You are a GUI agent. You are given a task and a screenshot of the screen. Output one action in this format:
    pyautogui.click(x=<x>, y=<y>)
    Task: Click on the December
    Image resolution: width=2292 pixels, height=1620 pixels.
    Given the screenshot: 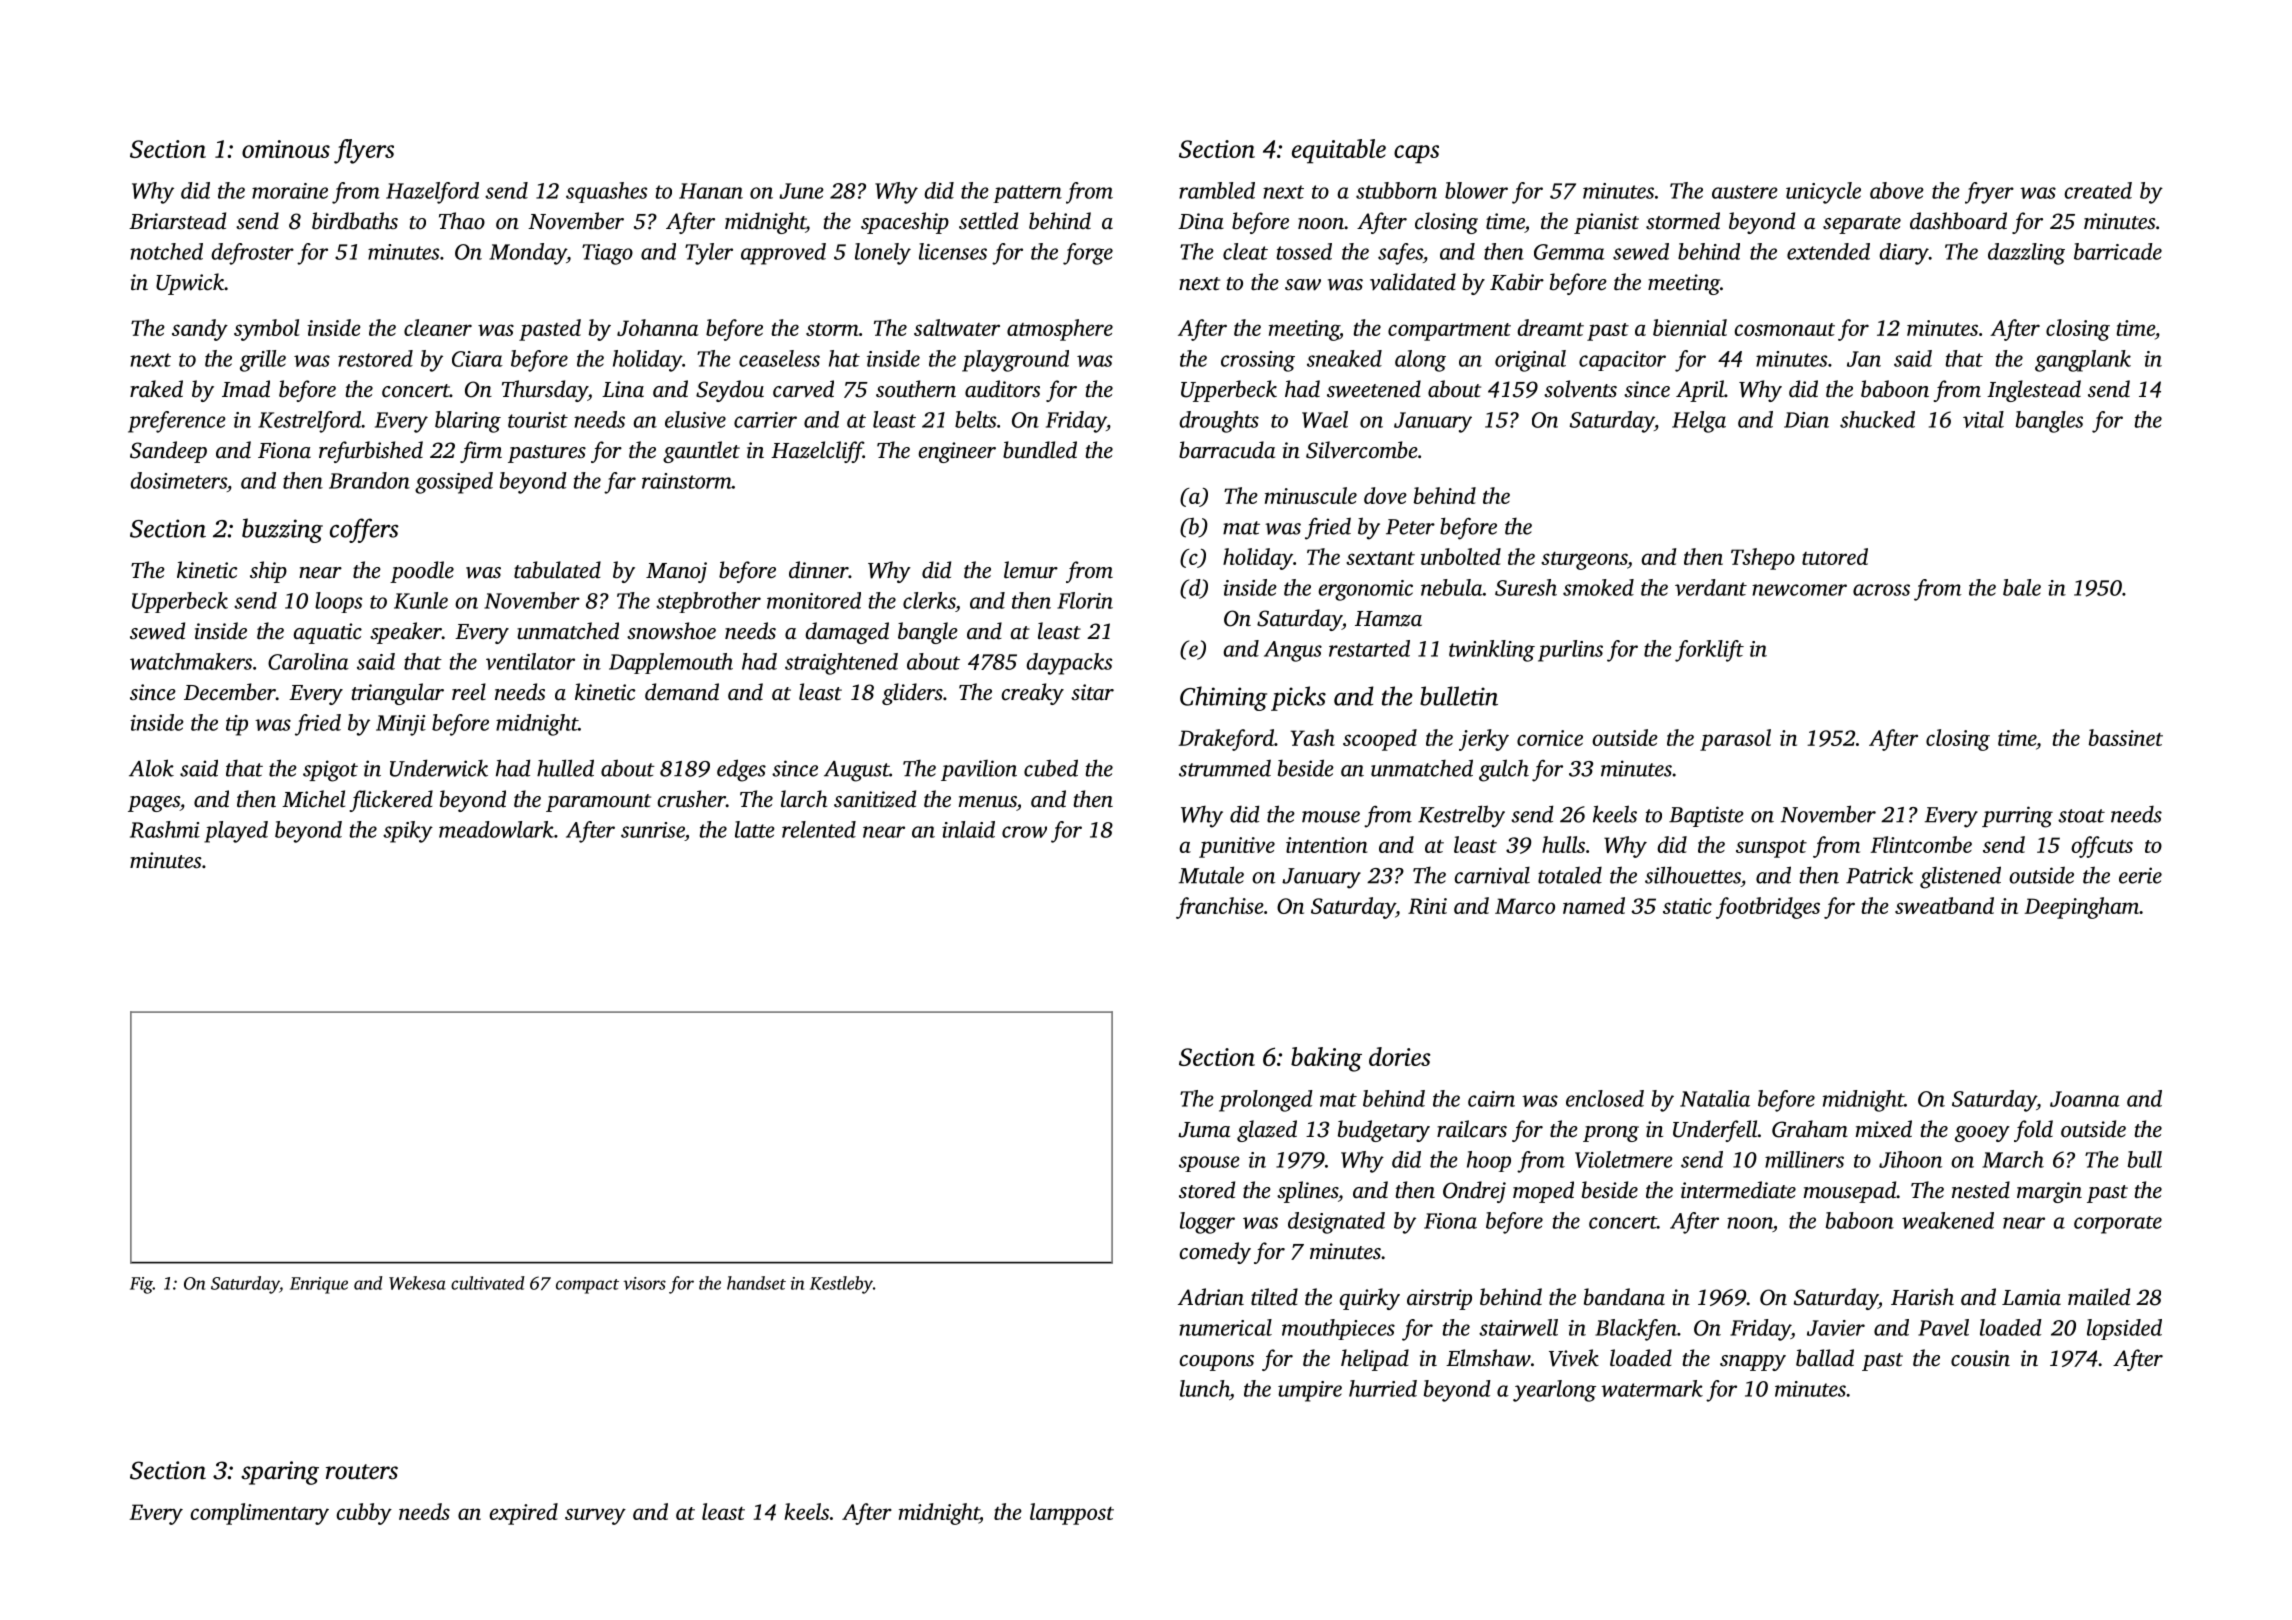 What is the action you would take?
    pyautogui.click(x=230, y=692)
